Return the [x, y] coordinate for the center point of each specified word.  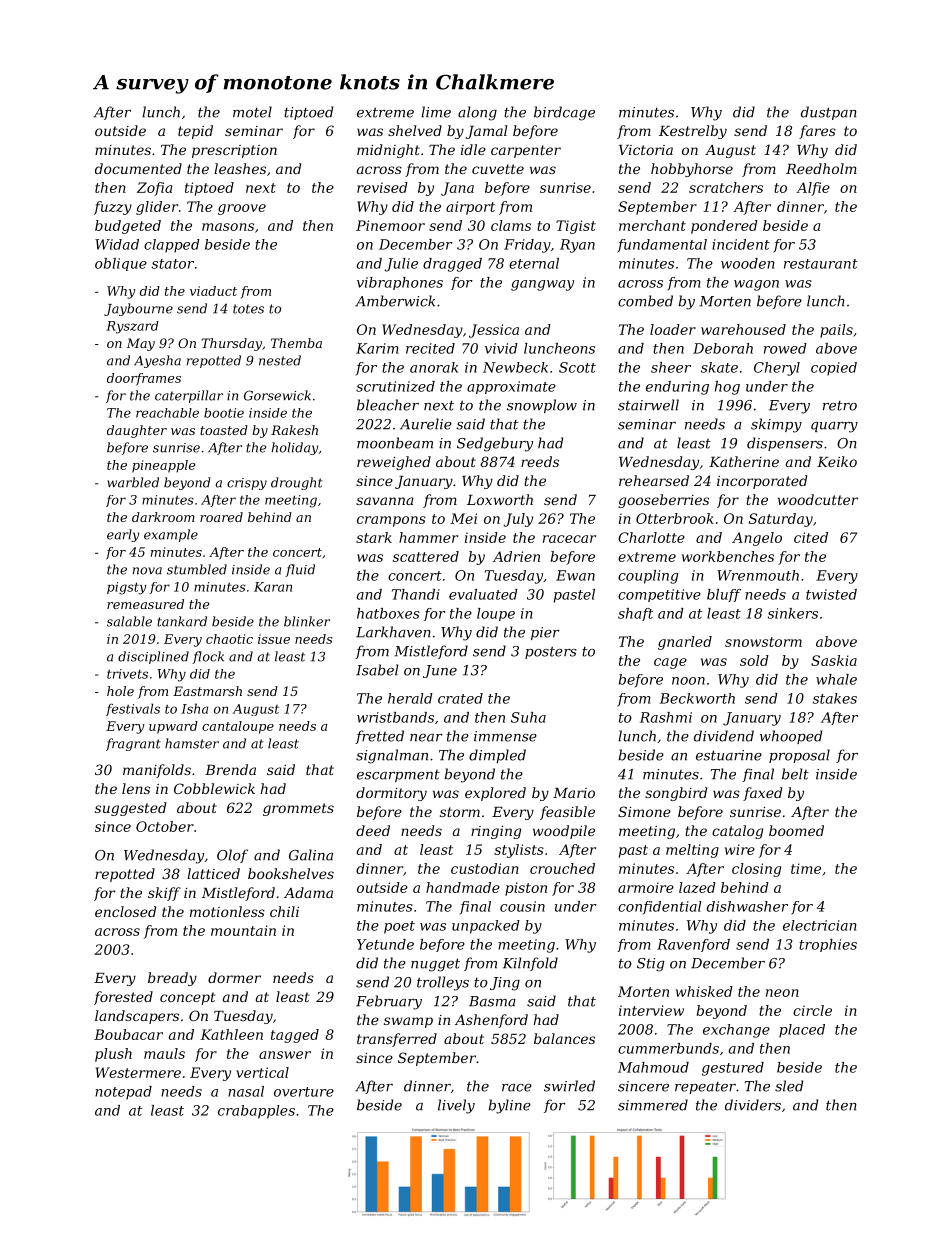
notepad [123, 1093]
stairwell [648, 405]
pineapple [163, 466]
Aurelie [426, 424]
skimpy [776, 425]
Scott [577, 367]
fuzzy [113, 208]
